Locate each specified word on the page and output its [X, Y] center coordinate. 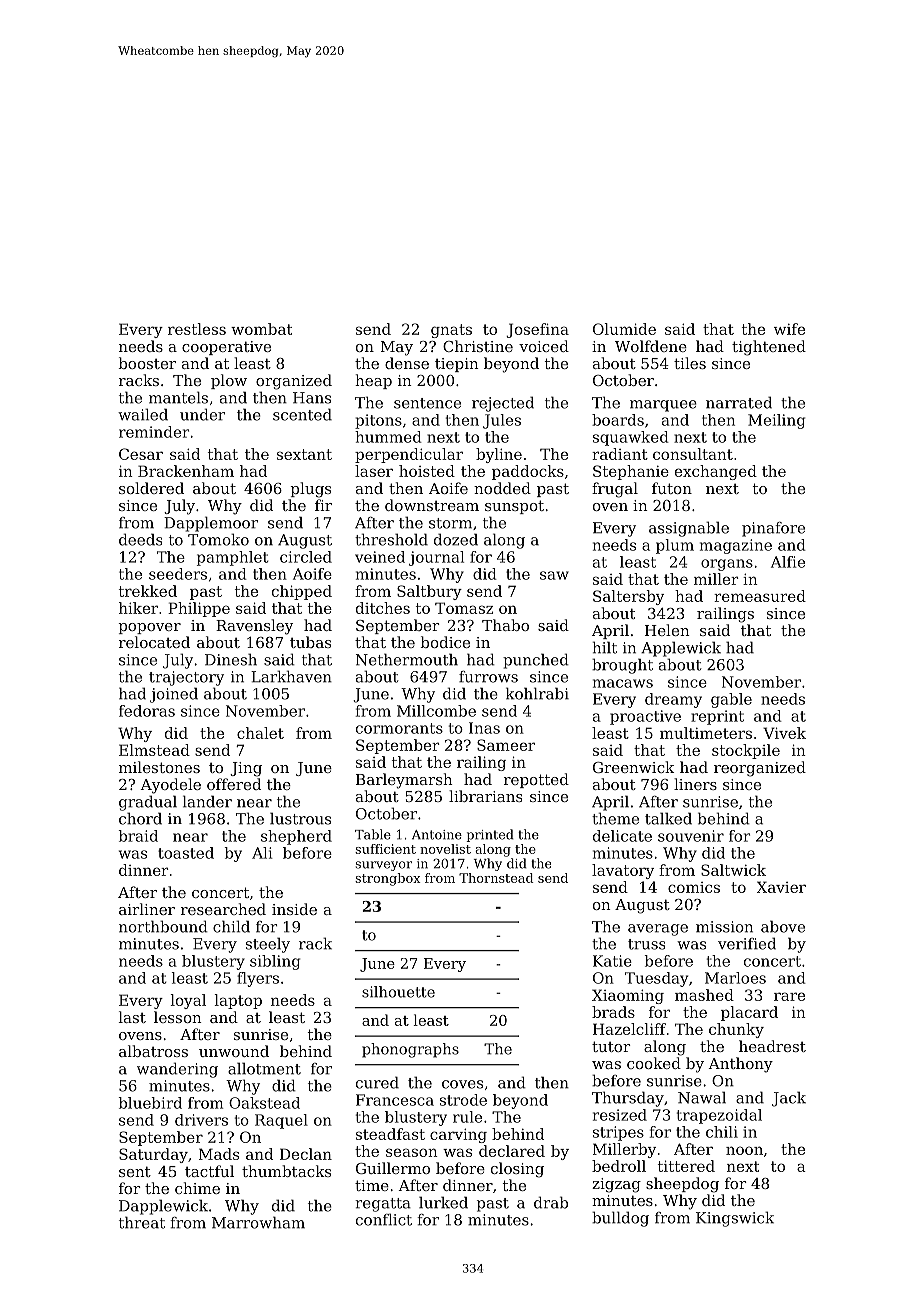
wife [789, 329]
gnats [451, 331]
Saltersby [628, 597]
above [783, 926]
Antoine [437, 835]
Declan [306, 1154]
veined [380, 557]
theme [615, 818]
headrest [772, 1046]
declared [512, 1151]
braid [138, 836]
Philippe [199, 609]
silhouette [398, 992]
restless [197, 329]
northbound [163, 926]
